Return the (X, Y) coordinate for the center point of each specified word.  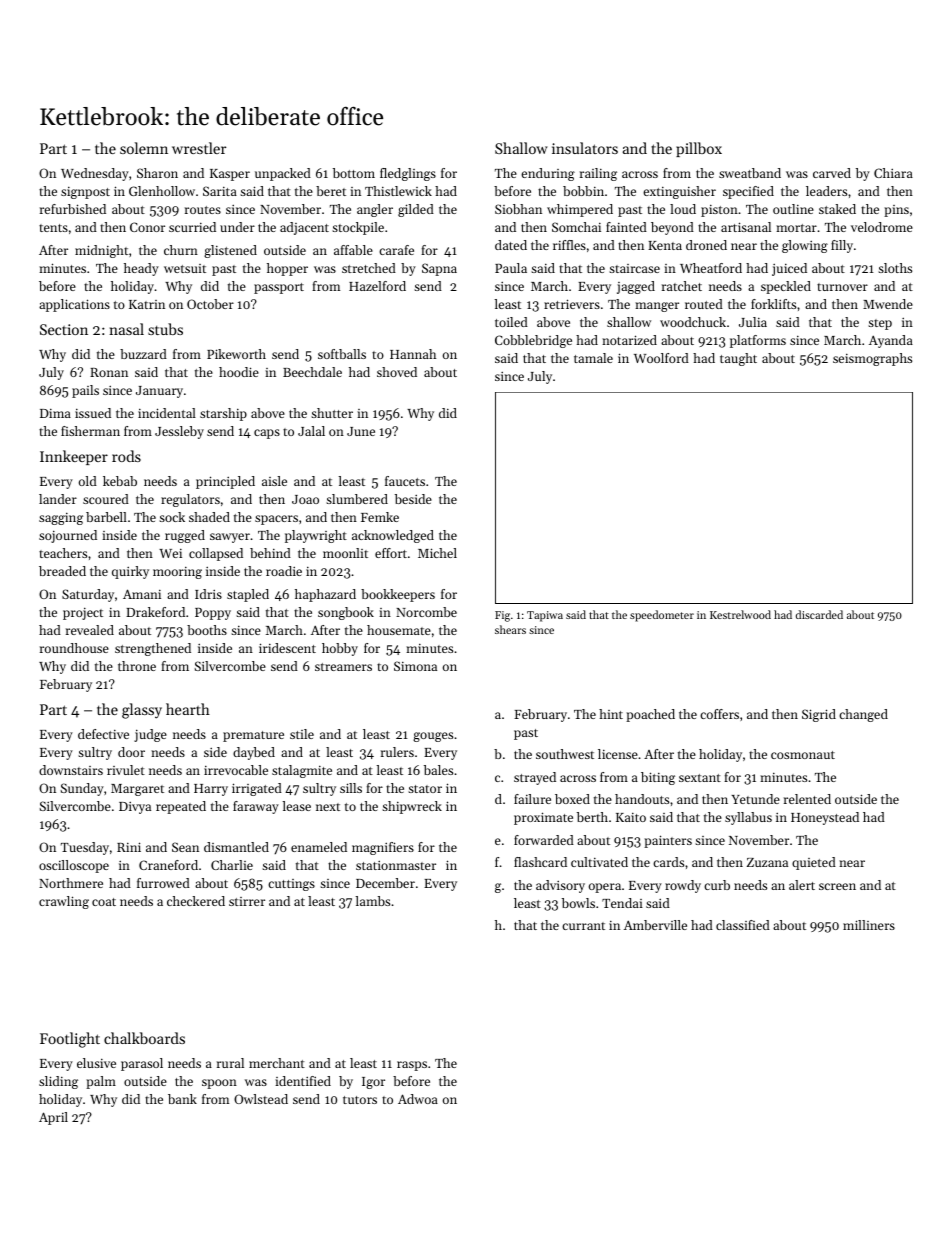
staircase (634, 268)
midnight (101, 251)
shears (510, 629)
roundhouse (74, 648)
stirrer (247, 901)
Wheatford (711, 268)
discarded (819, 614)
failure (532, 799)
